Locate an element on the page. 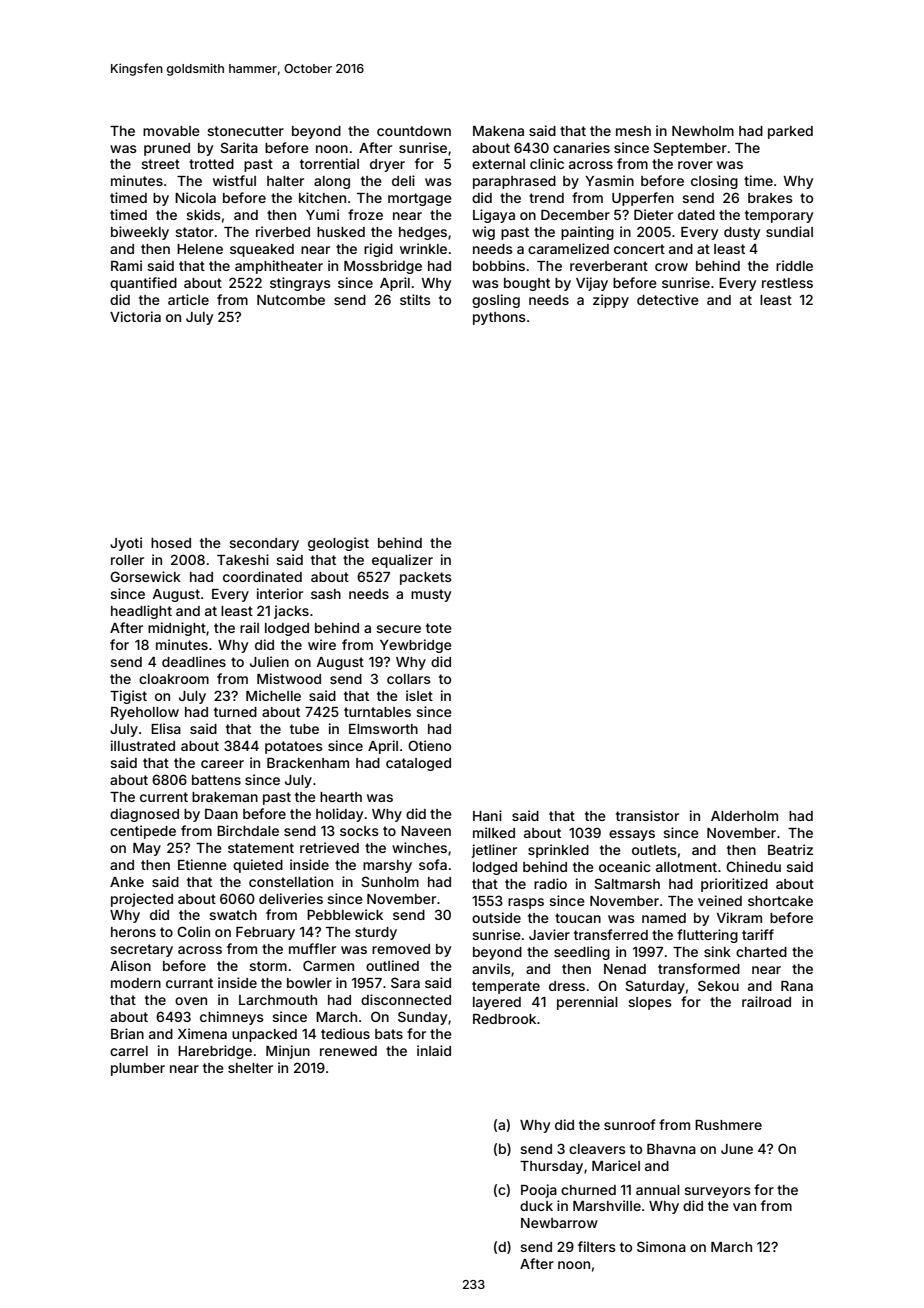 This image has height=1308, width=924. storm is located at coordinates (268, 966).
